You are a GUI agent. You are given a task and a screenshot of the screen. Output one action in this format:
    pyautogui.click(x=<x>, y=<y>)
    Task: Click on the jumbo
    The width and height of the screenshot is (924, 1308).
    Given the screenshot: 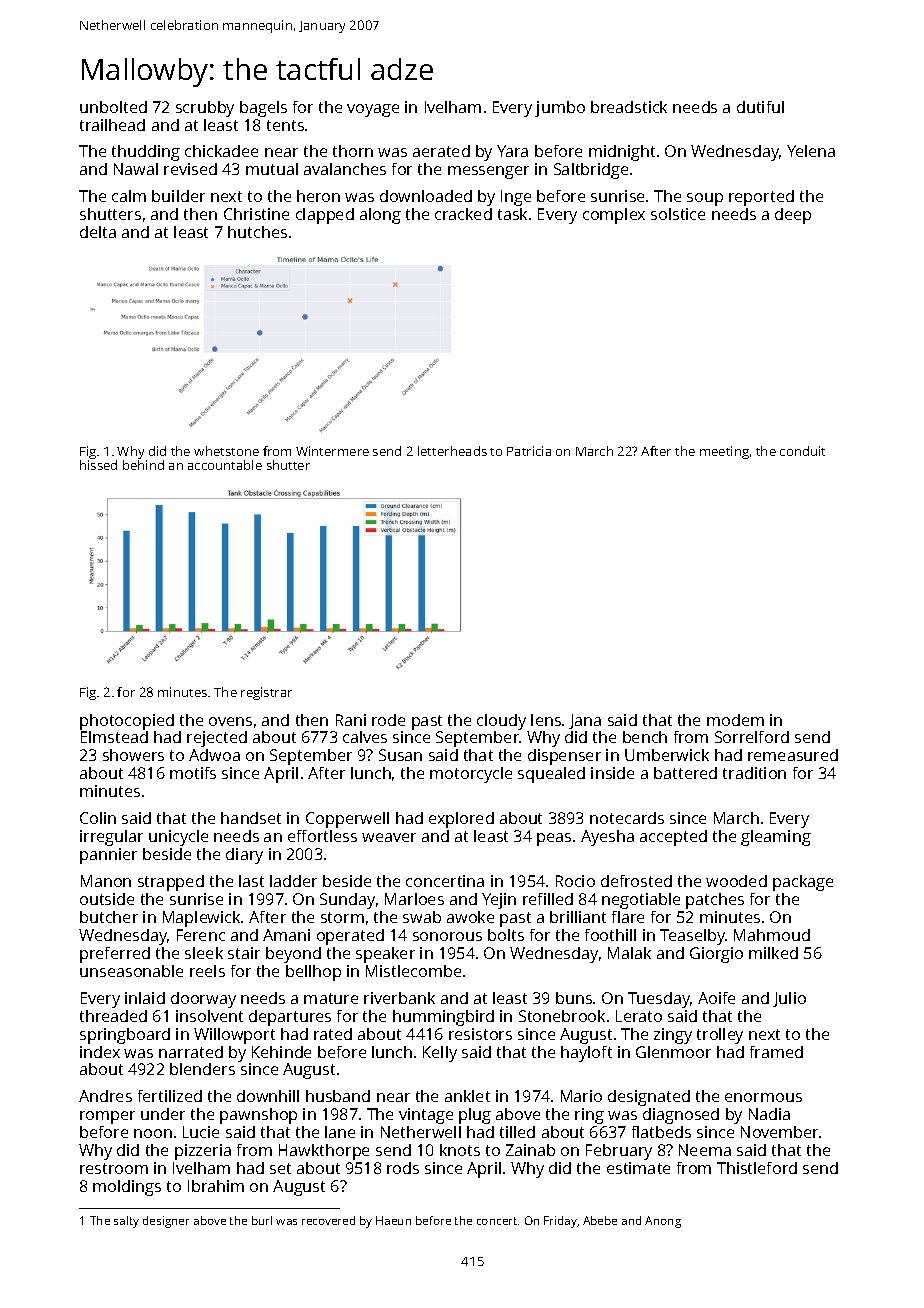 What is the action you would take?
    pyautogui.click(x=560, y=109)
